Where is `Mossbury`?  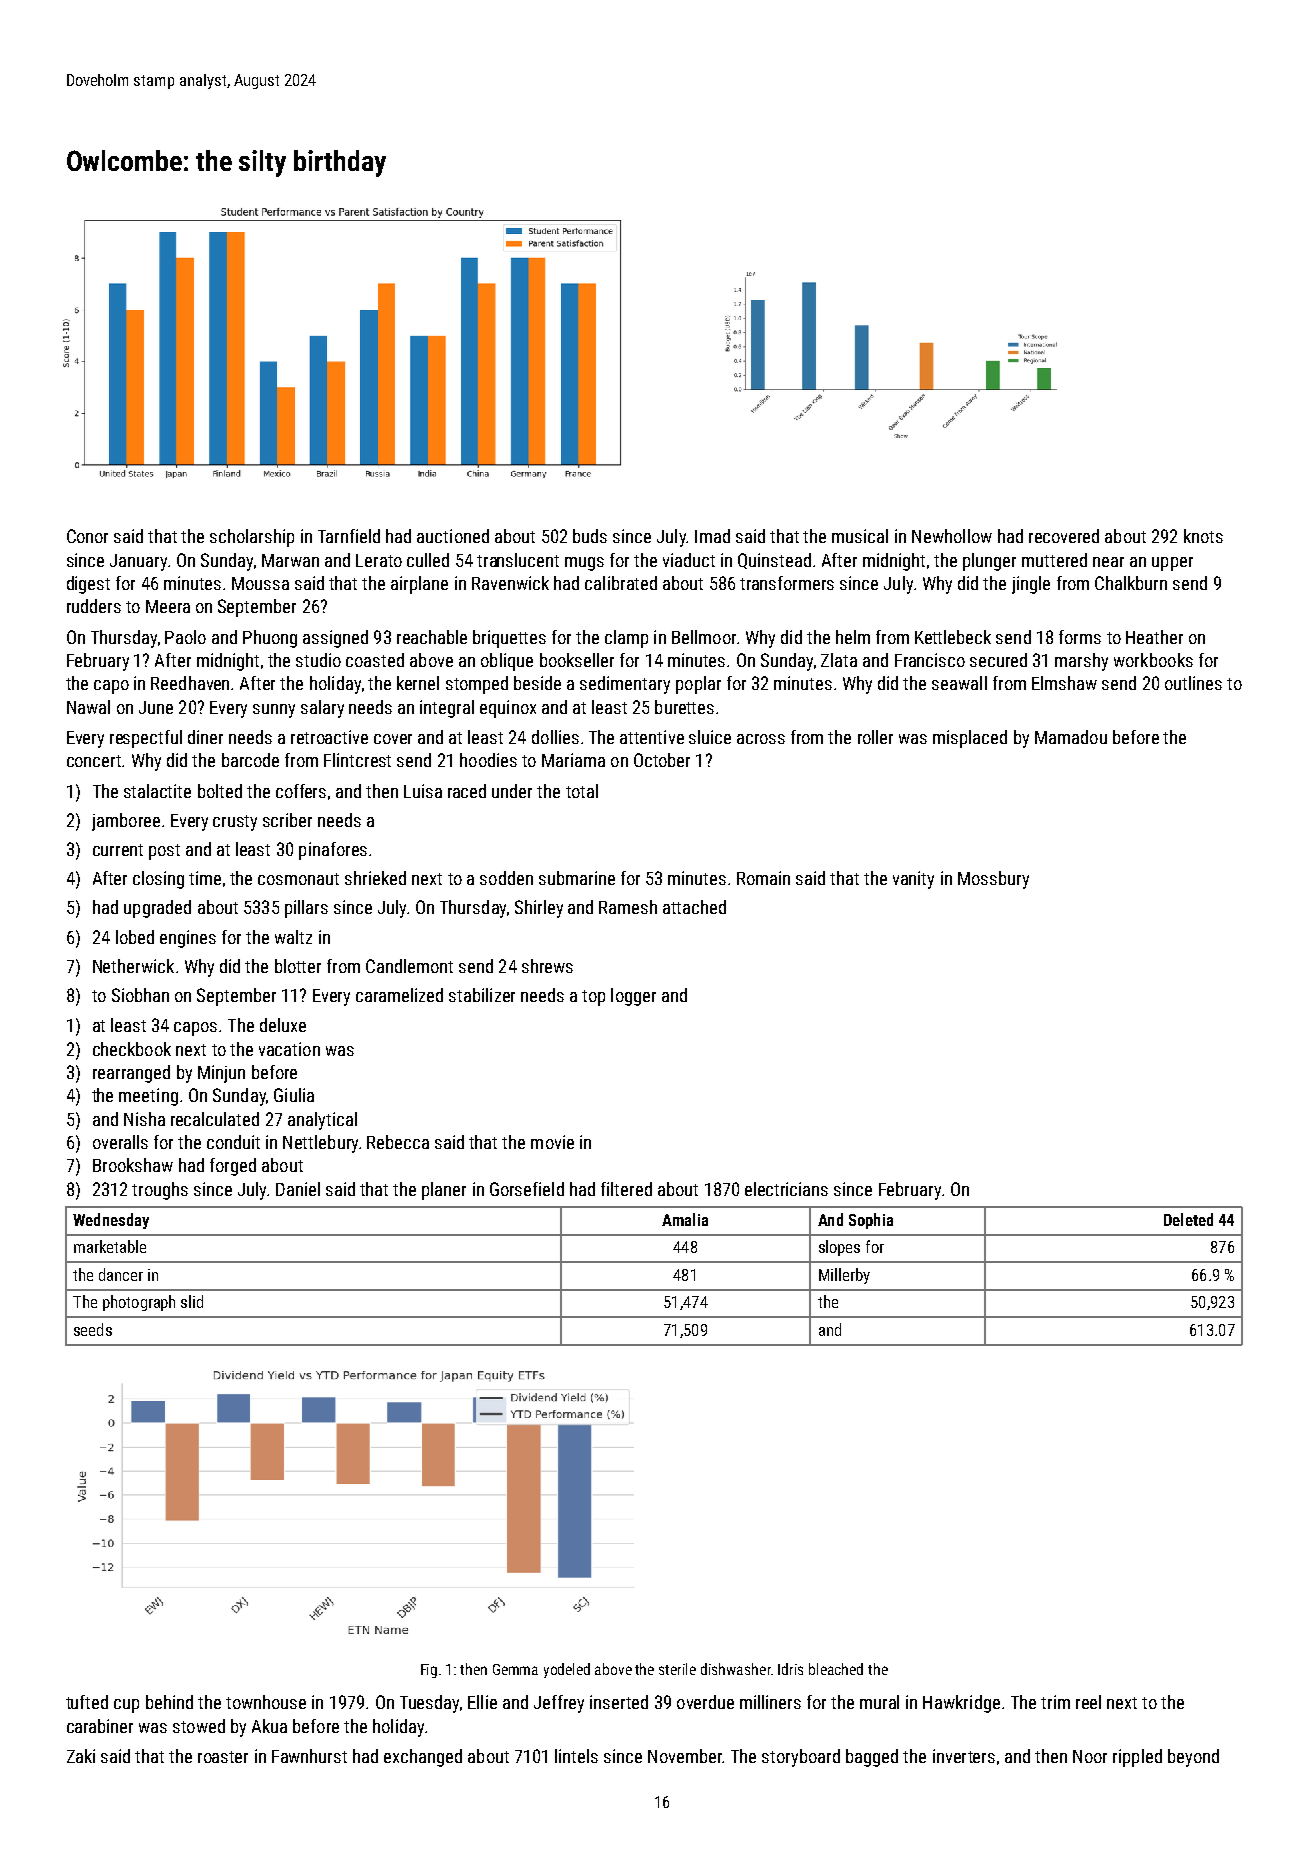
Mossbury is located at coordinates (993, 880).
